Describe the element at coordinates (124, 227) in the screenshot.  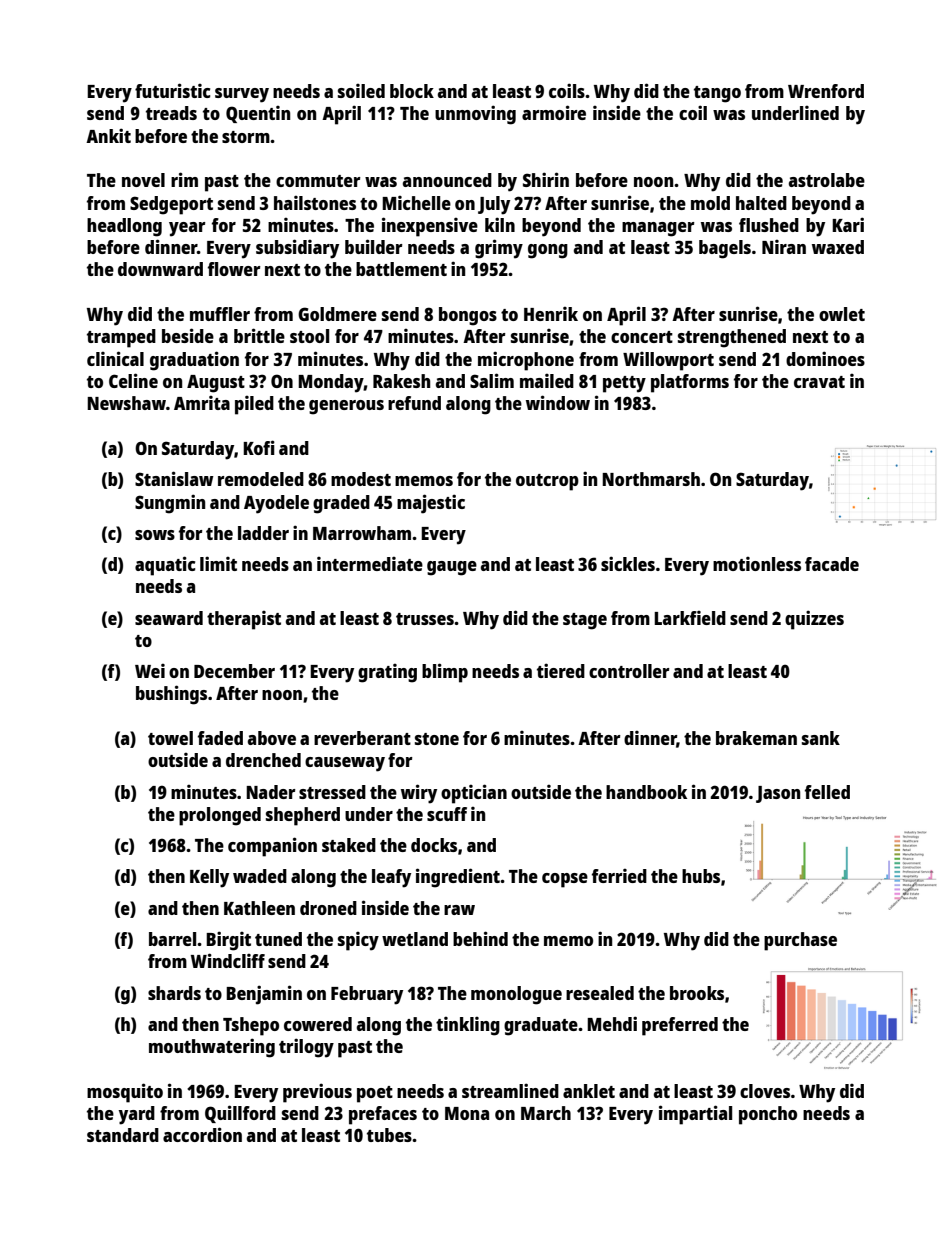
I see `headlong` at that location.
